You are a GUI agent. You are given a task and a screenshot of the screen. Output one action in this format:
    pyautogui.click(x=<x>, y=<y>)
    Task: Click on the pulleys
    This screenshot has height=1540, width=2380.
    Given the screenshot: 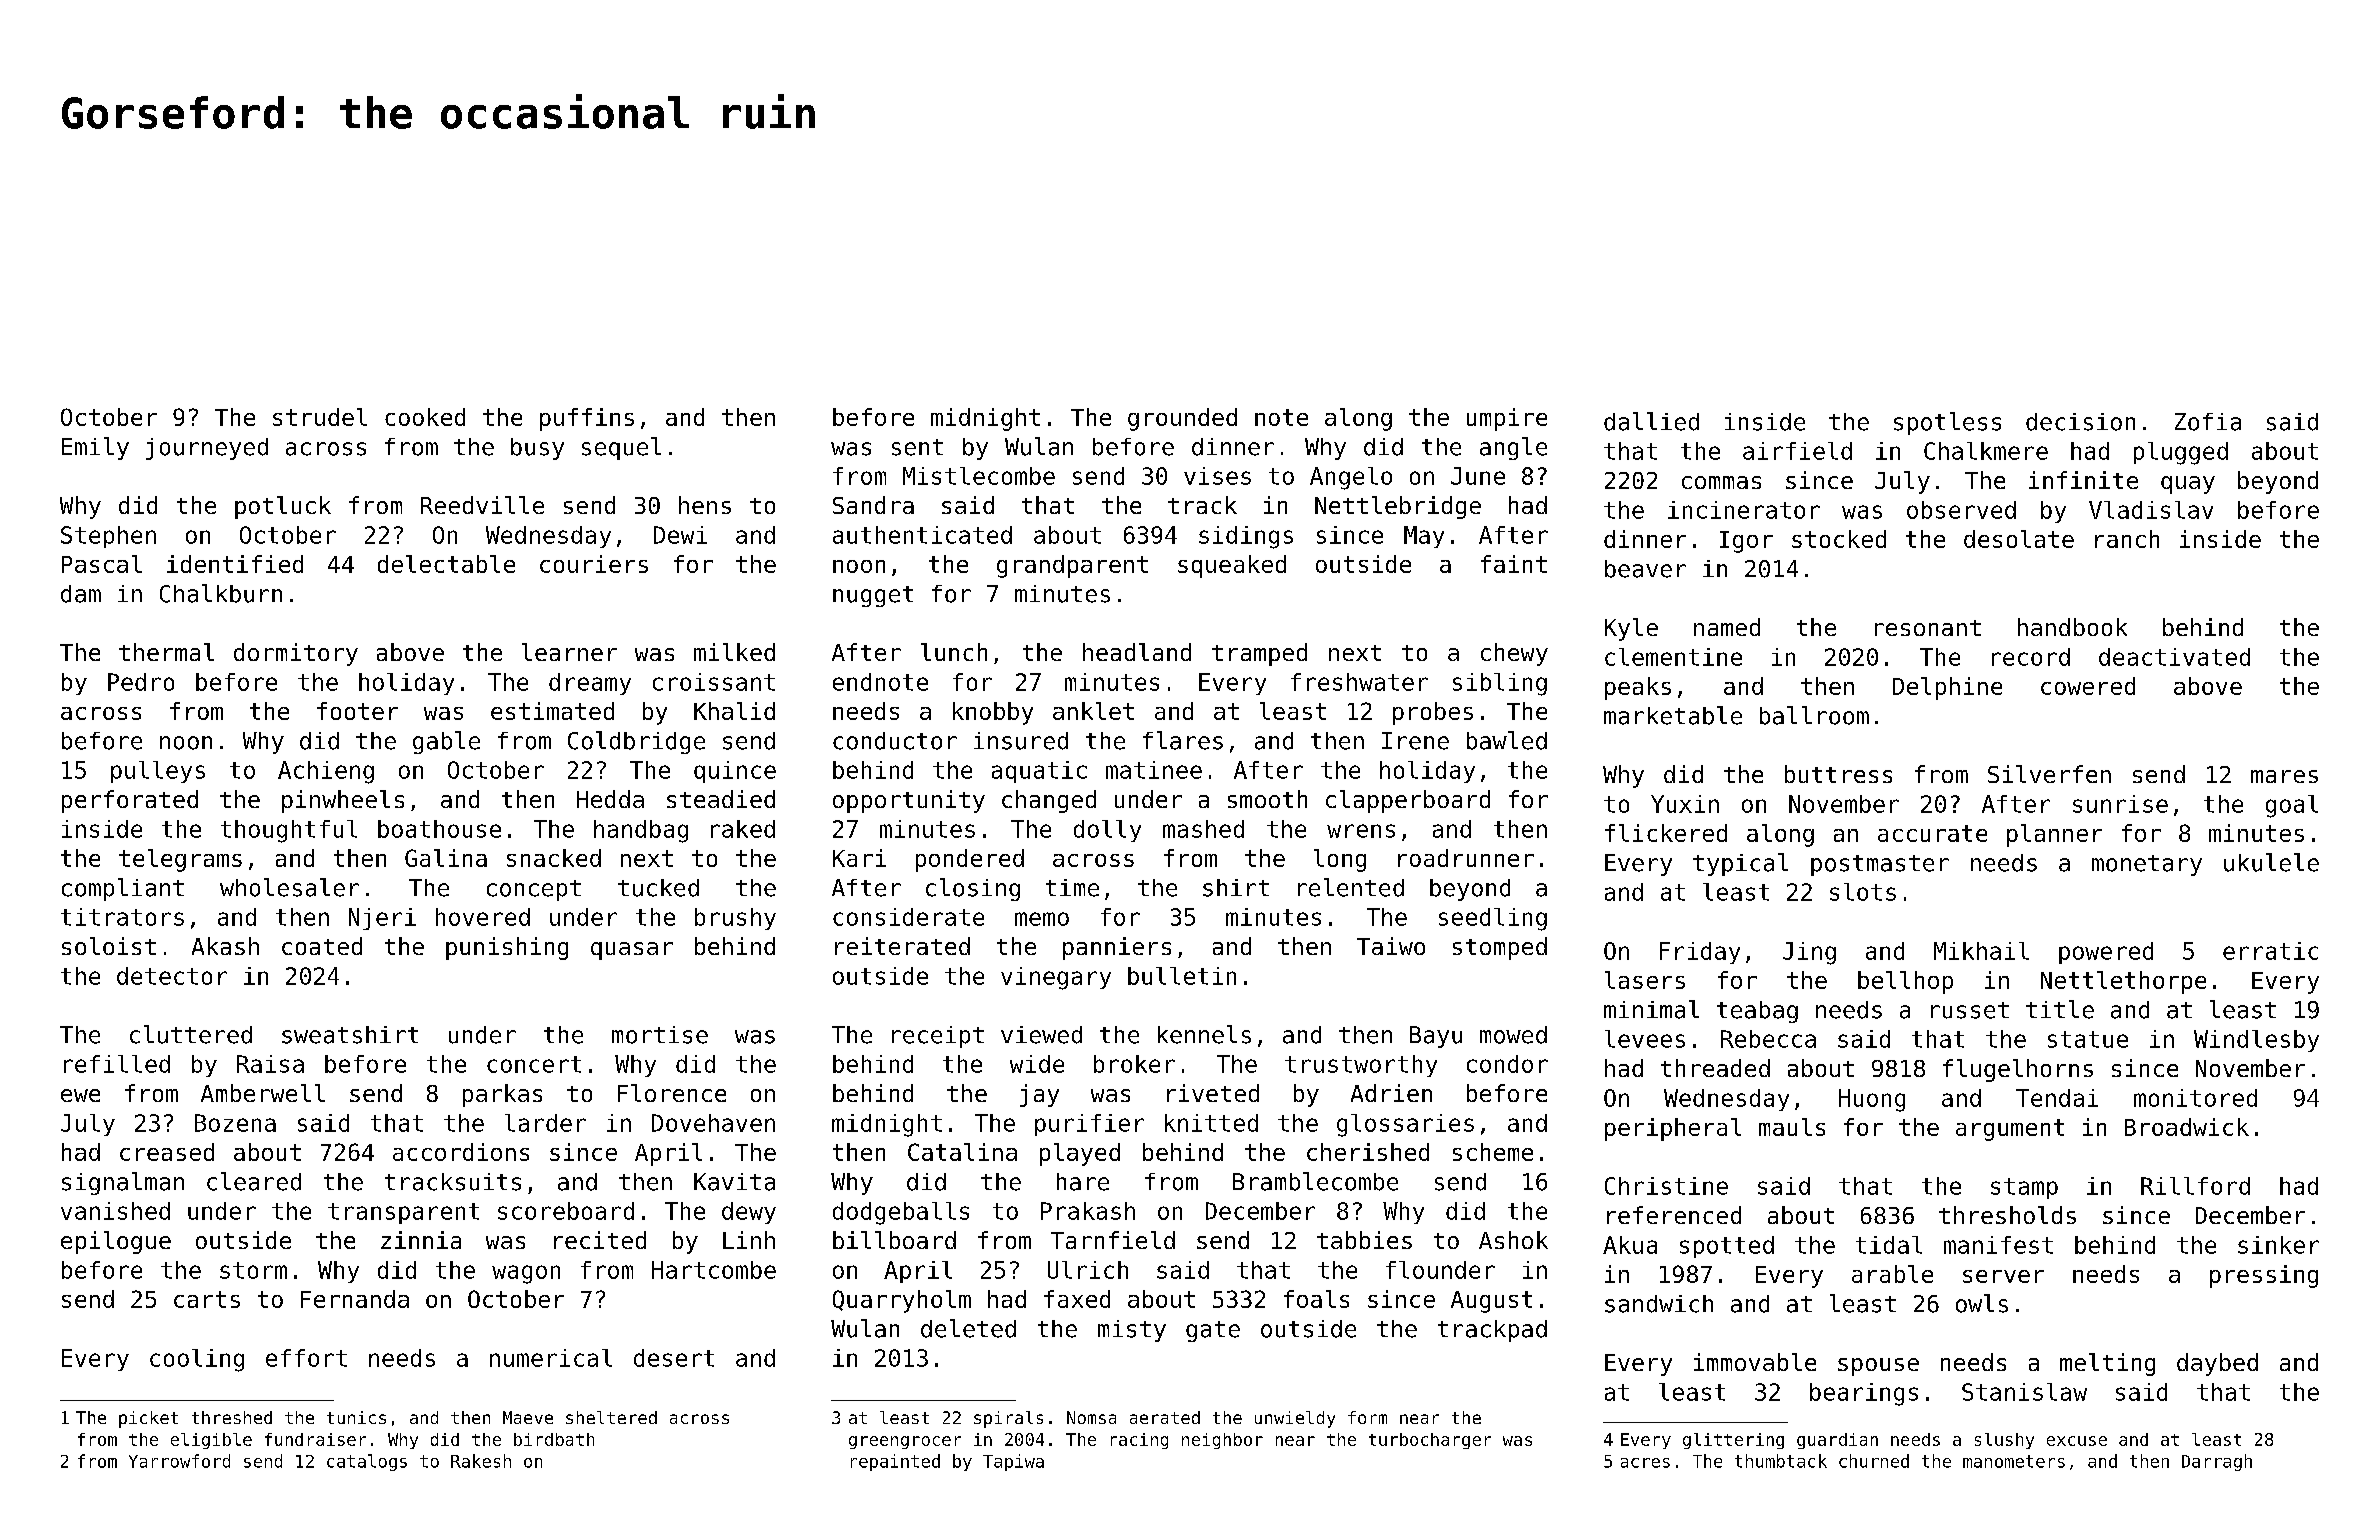 What is the action you would take?
    pyautogui.click(x=158, y=772)
